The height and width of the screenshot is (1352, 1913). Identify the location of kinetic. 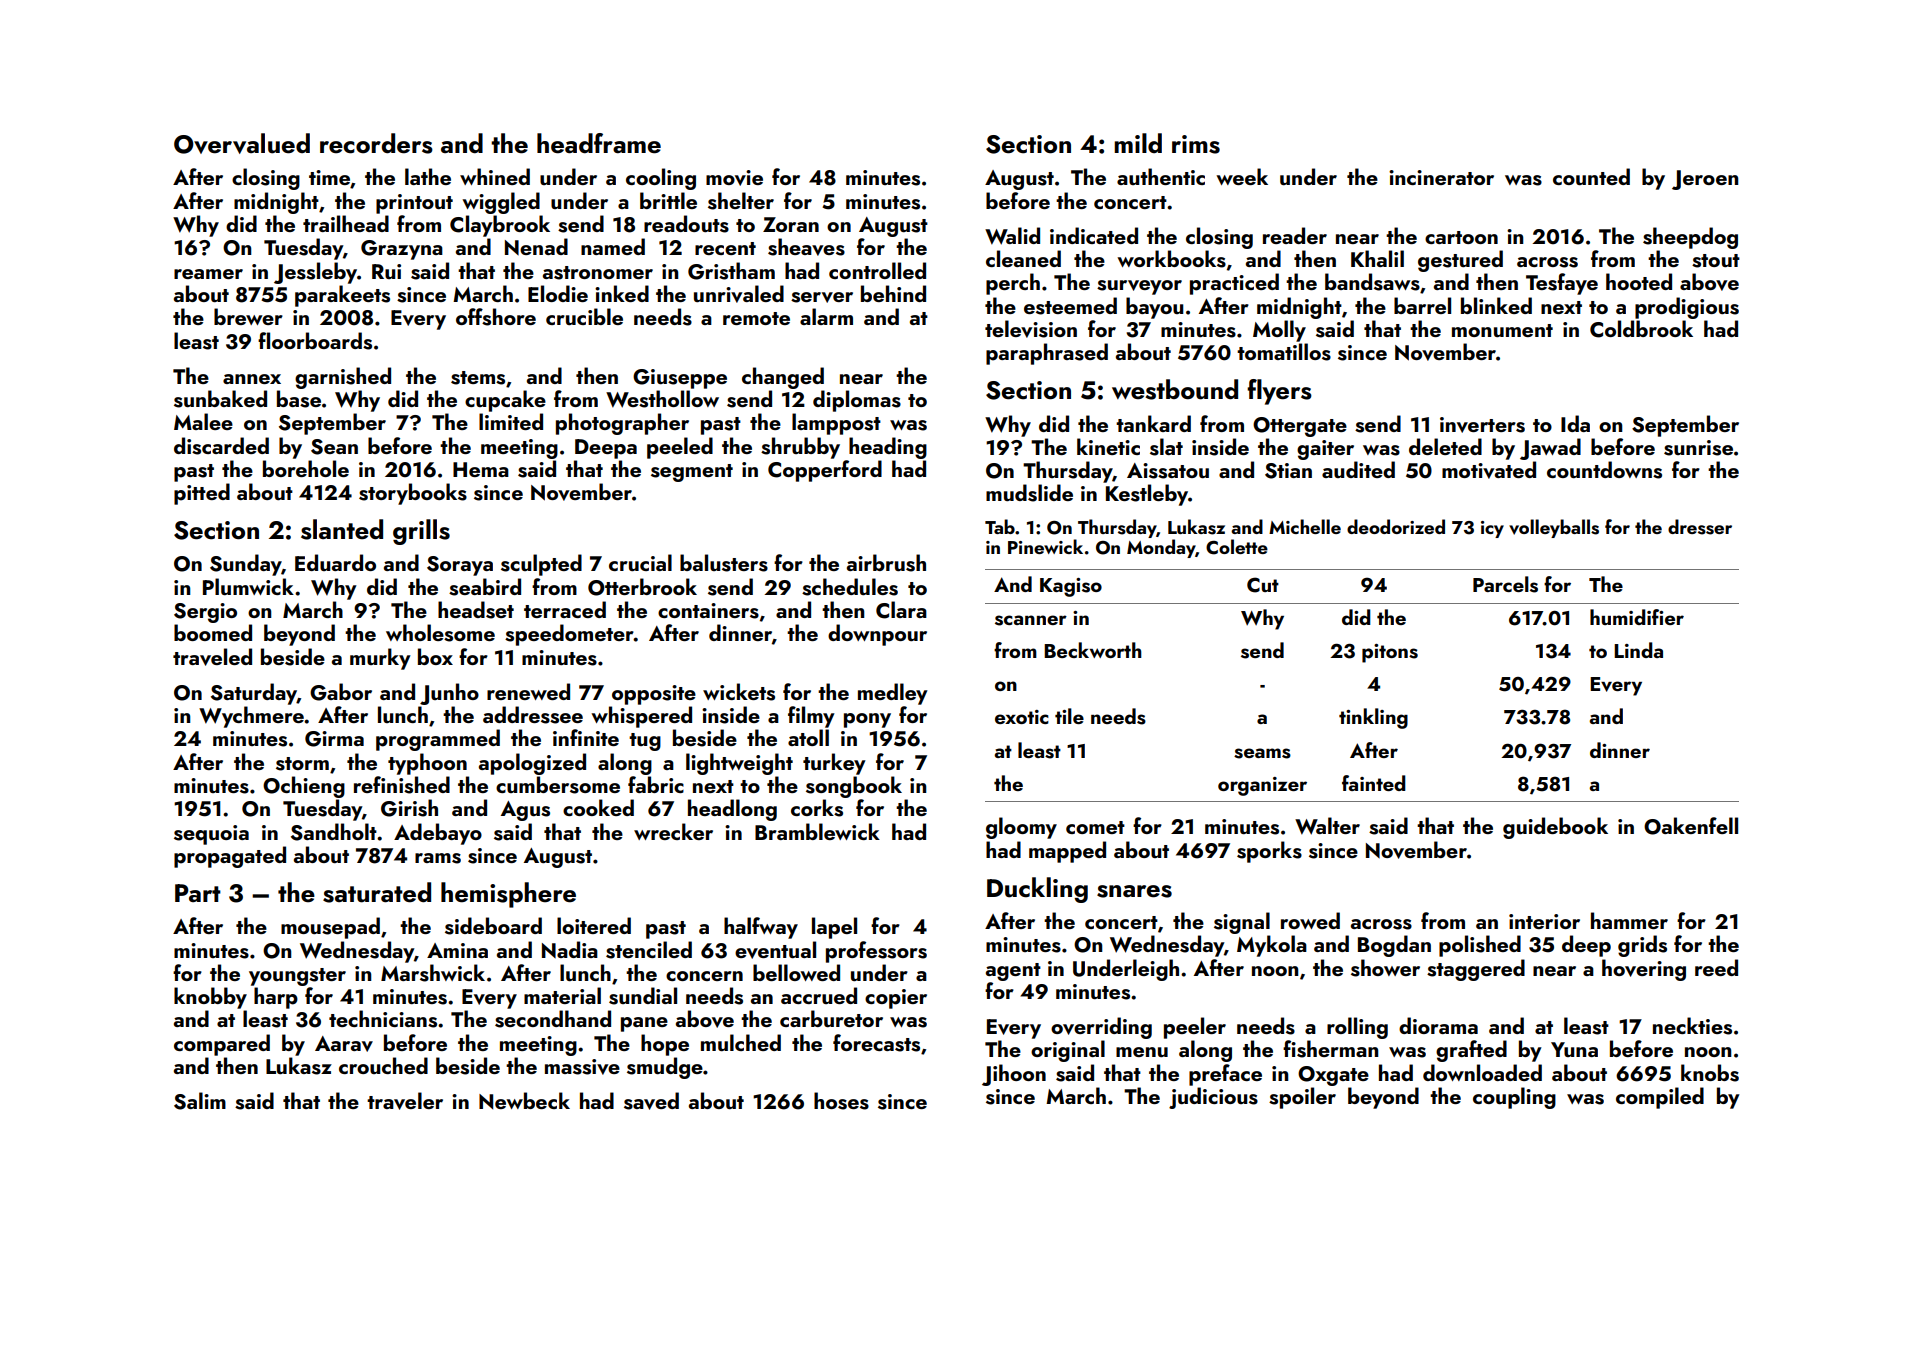
(1108, 446).
